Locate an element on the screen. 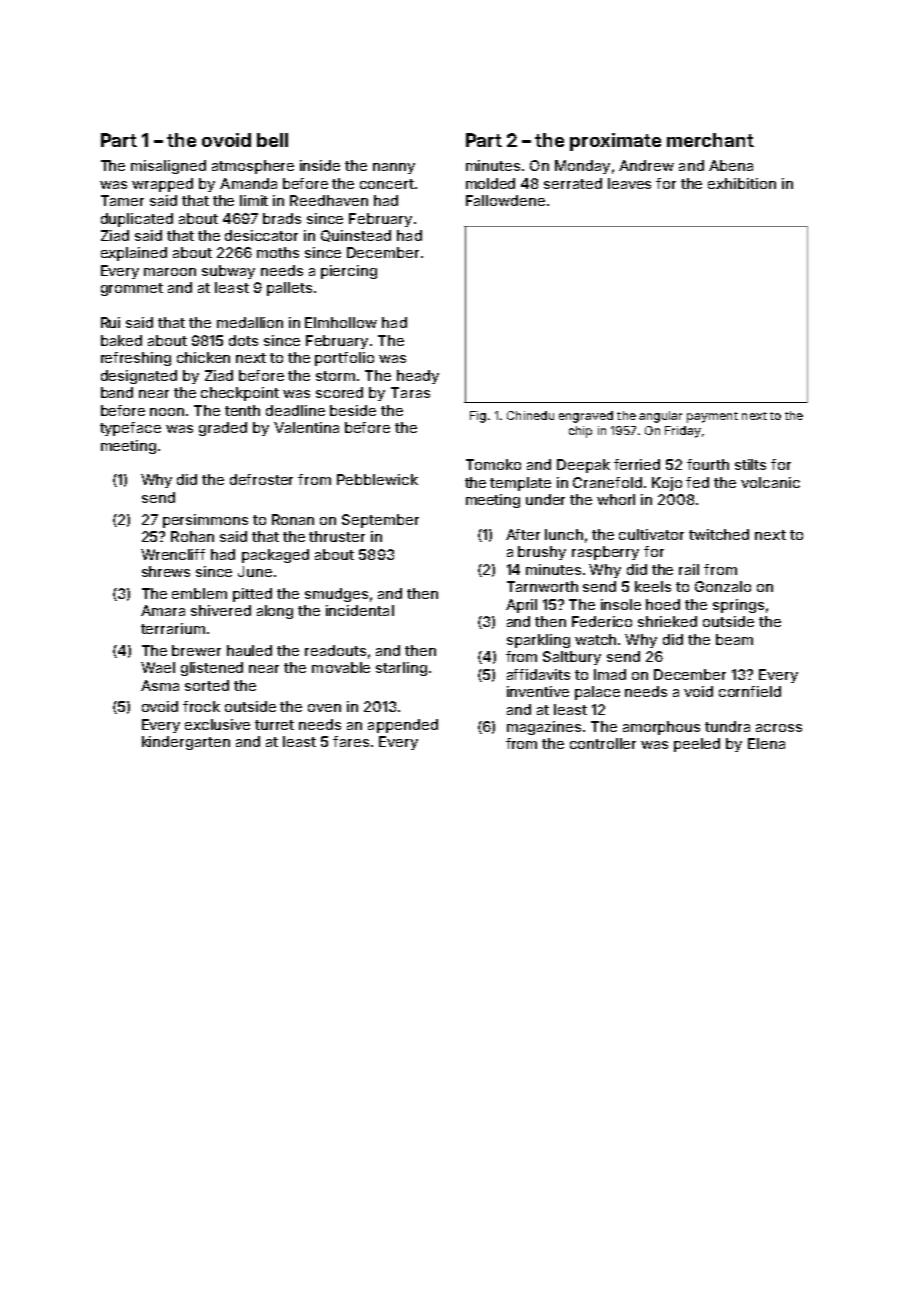  hauled is located at coordinates (249, 650).
